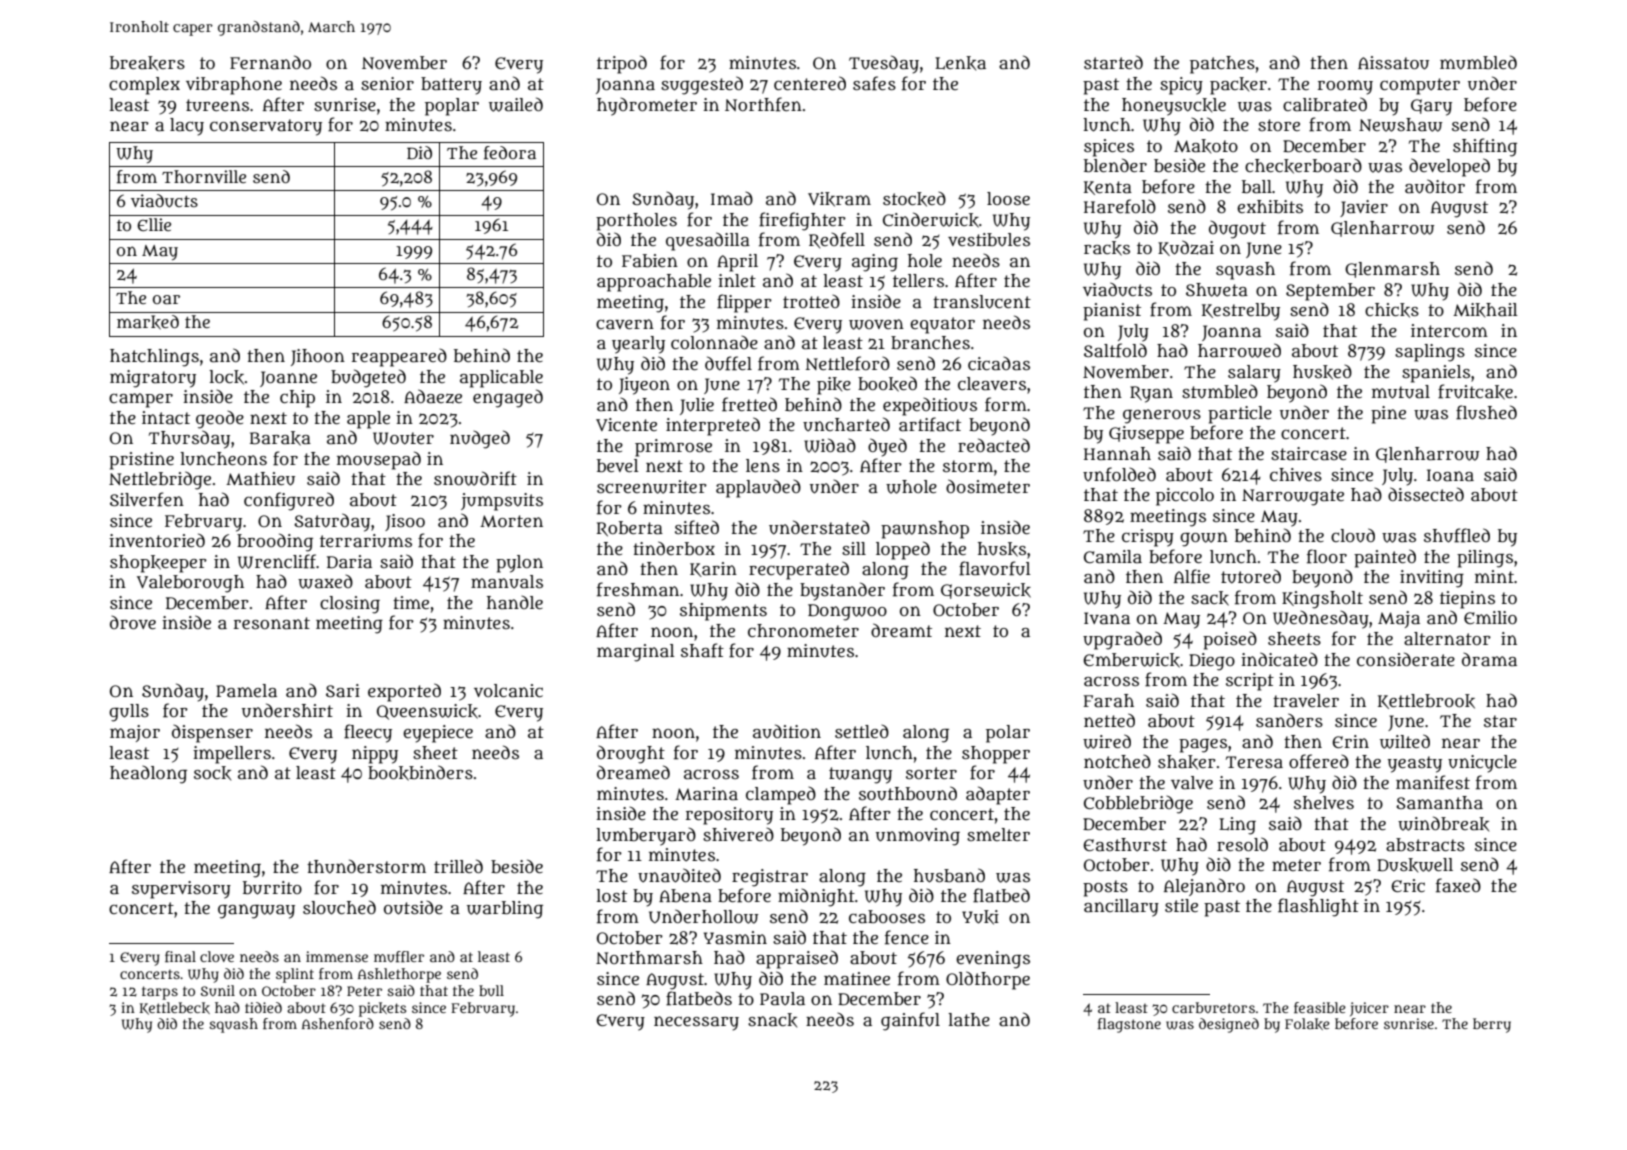 This screenshot has width=1627, height=1150. Describe the element at coordinates (901, 630) in the screenshot. I see `dreamt` at that location.
